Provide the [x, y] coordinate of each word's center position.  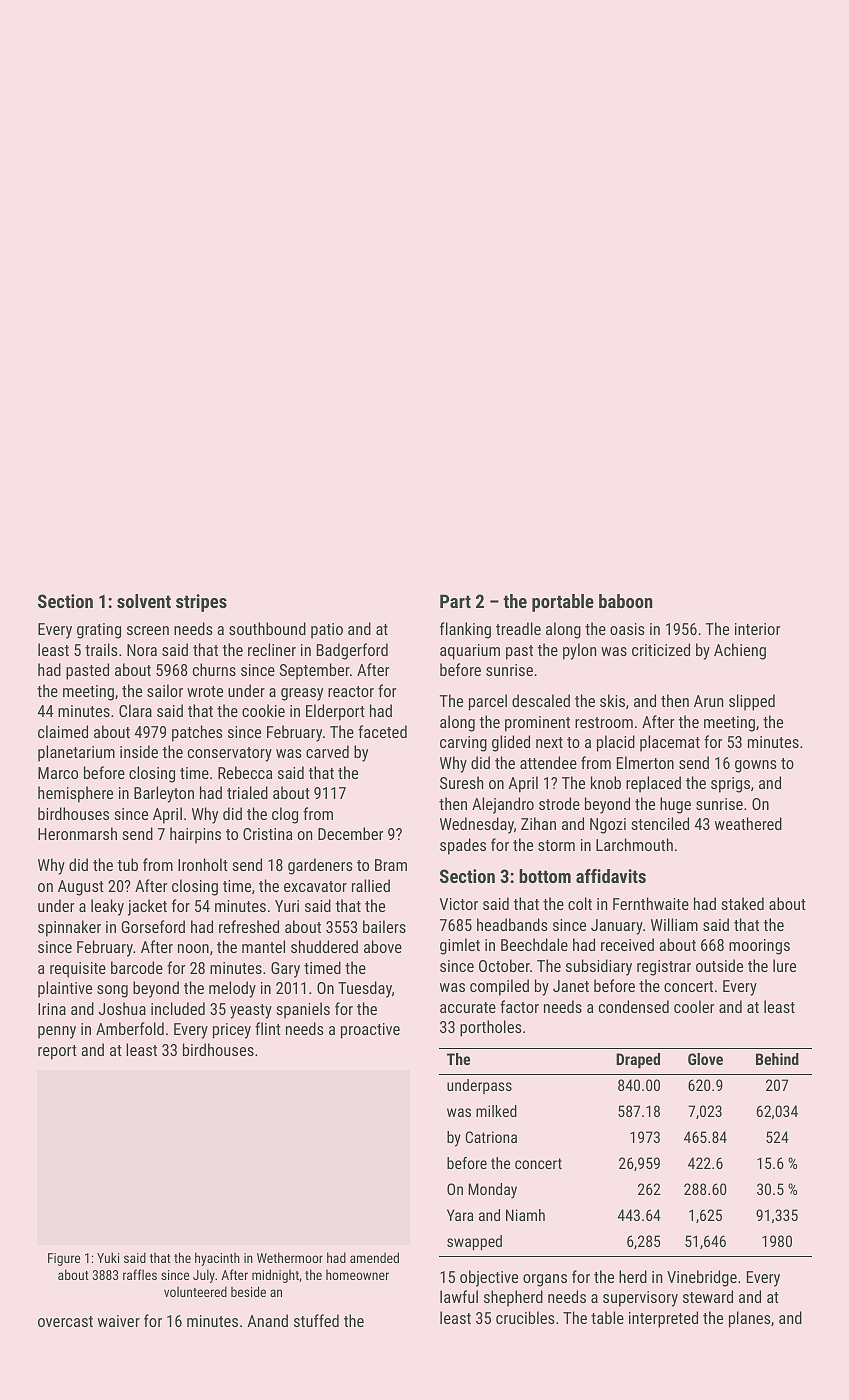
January [617, 927]
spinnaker [69, 928]
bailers [384, 926]
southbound [267, 628]
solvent [144, 601]
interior [757, 629]
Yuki [108, 1257]
